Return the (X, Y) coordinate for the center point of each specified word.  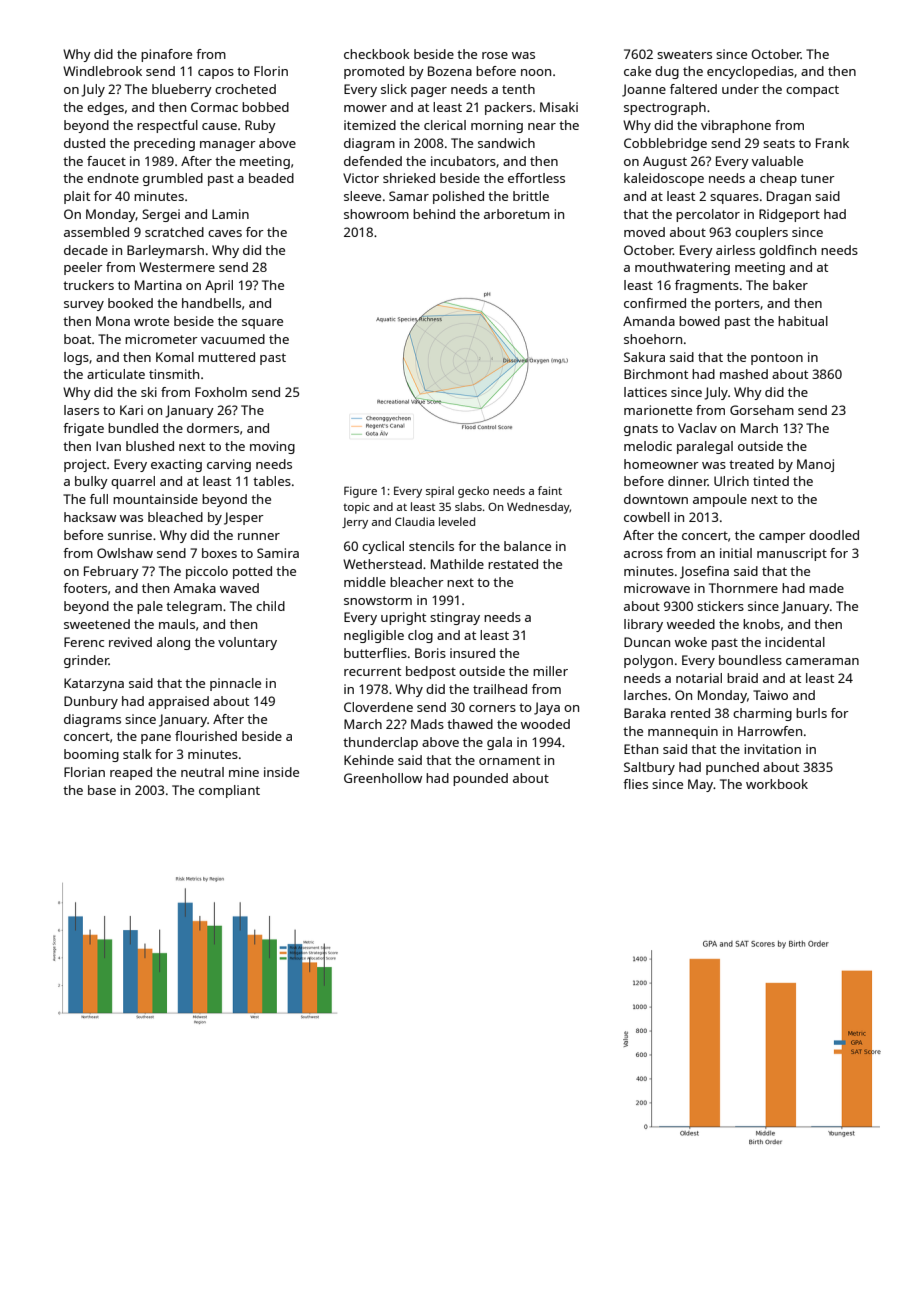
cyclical (383, 547)
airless (735, 250)
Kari (131, 410)
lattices (645, 392)
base (102, 790)
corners (492, 708)
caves (225, 233)
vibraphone (736, 126)
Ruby (260, 126)
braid (742, 678)
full (99, 499)
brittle (531, 196)
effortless (536, 178)
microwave (657, 588)
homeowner (661, 464)
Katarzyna (94, 684)
